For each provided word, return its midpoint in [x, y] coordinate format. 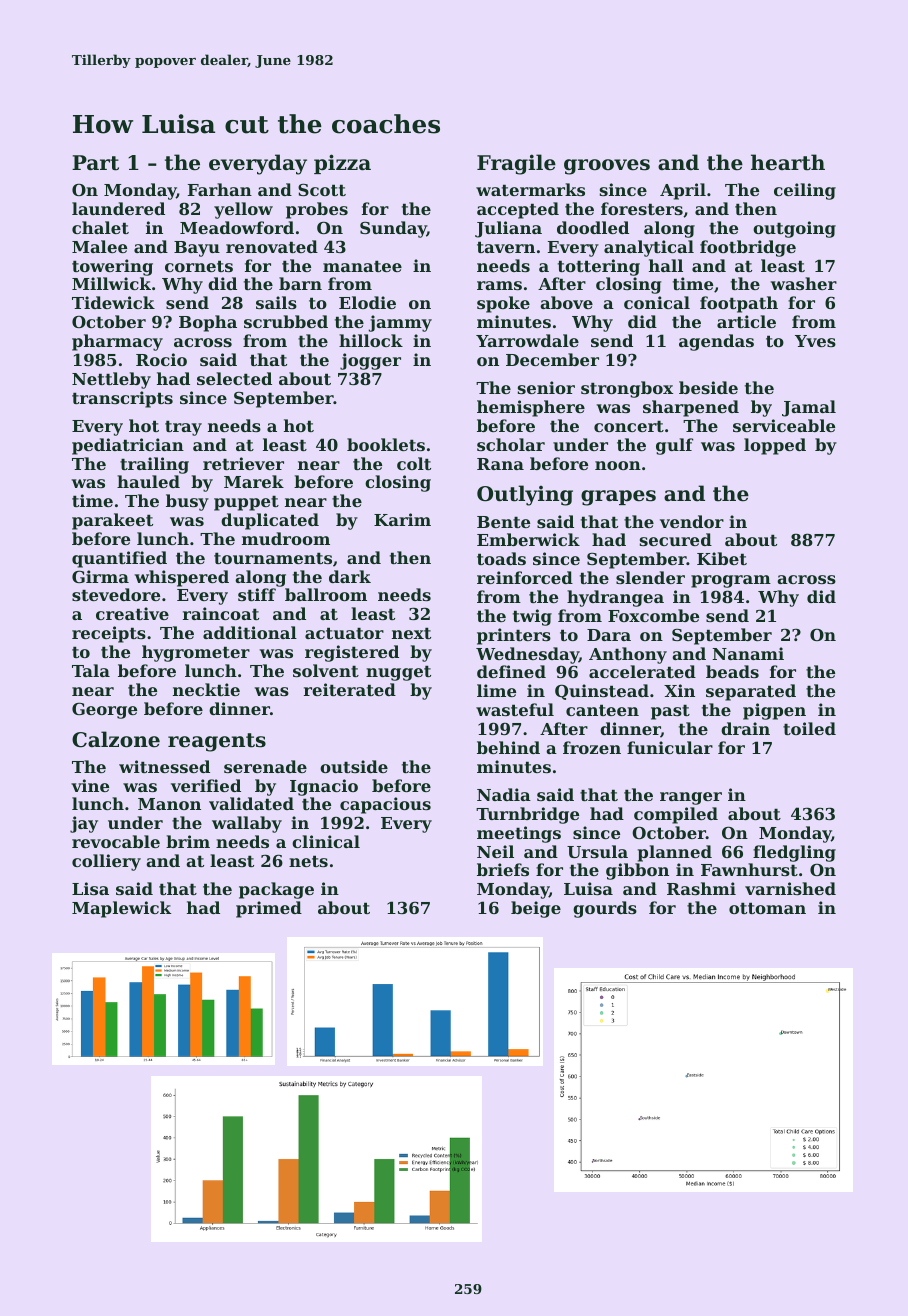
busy [187, 502]
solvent [326, 670]
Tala [91, 670]
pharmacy [117, 342]
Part [95, 163]
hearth [788, 162]
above [566, 302]
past [670, 712]
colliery [106, 862]
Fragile [516, 164]
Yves [815, 341]
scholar [511, 444]
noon [618, 465]
